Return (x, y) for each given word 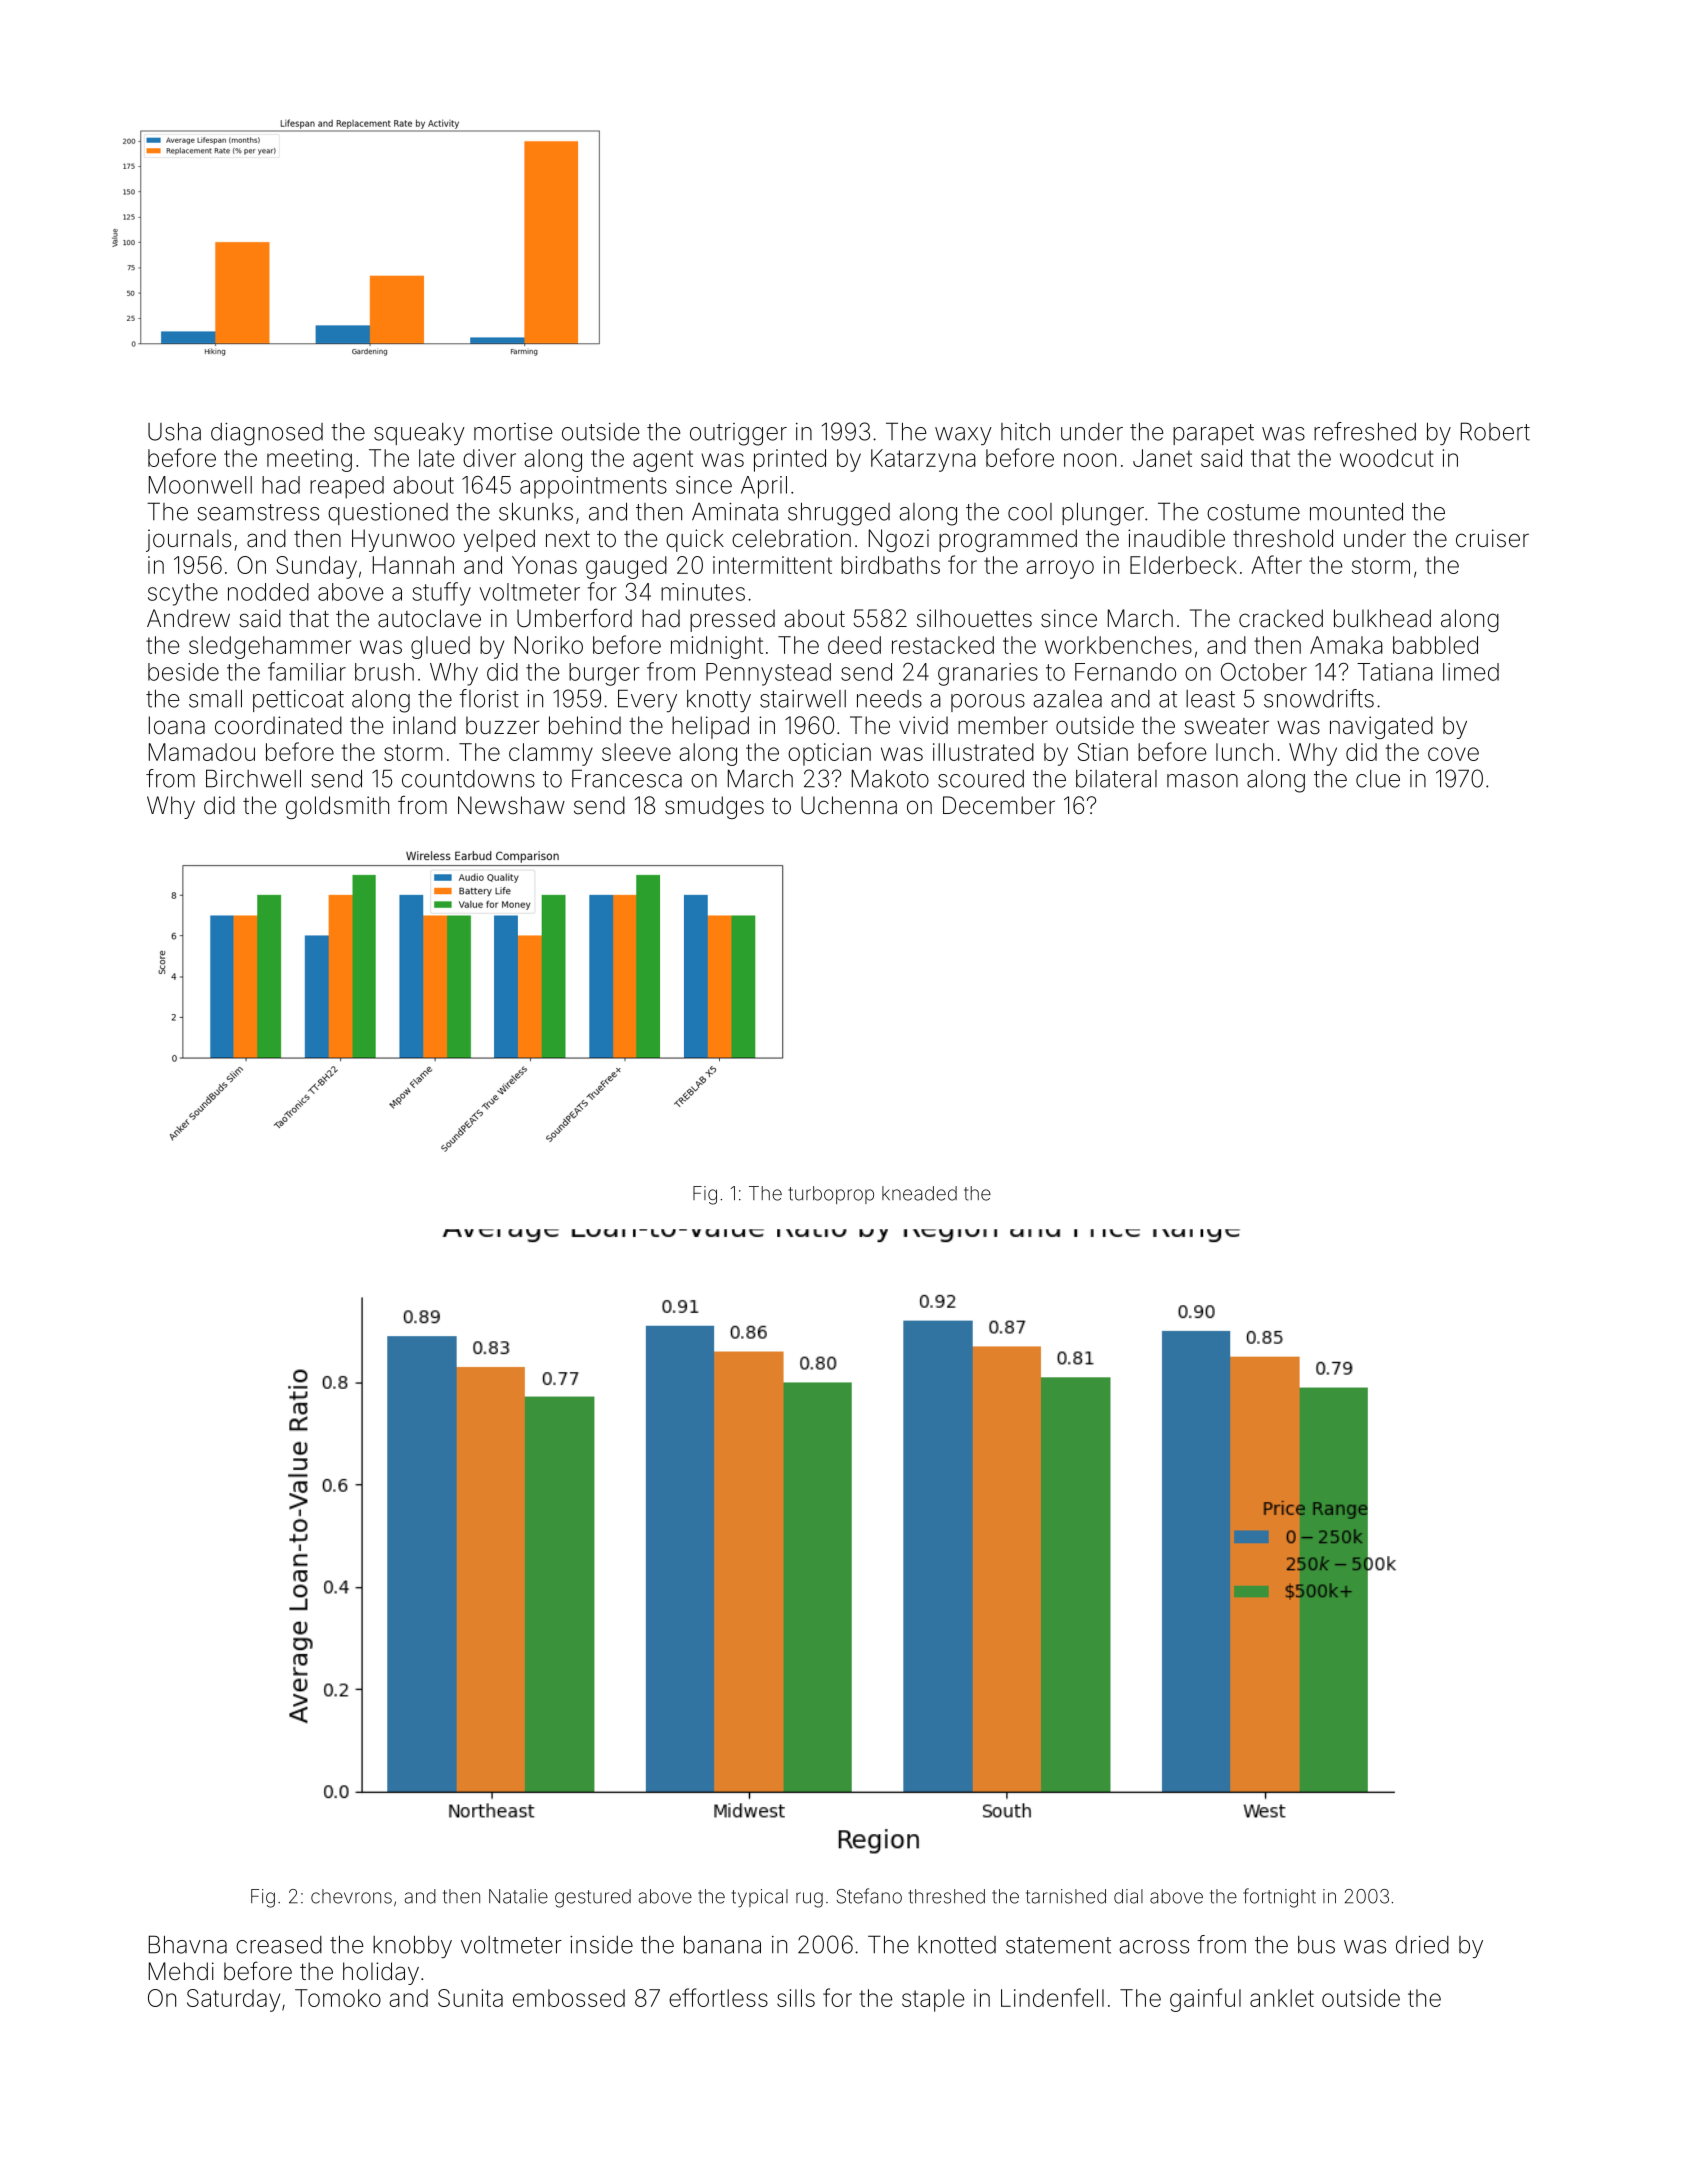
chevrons (351, 1896)
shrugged (839, 514)
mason (1202, 781)
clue (1378, 779)
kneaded (919, 1193)
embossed (569, 1998)
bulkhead (1382, 618)
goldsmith (337, 807)
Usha (174, 432)
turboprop (831, 1195)
